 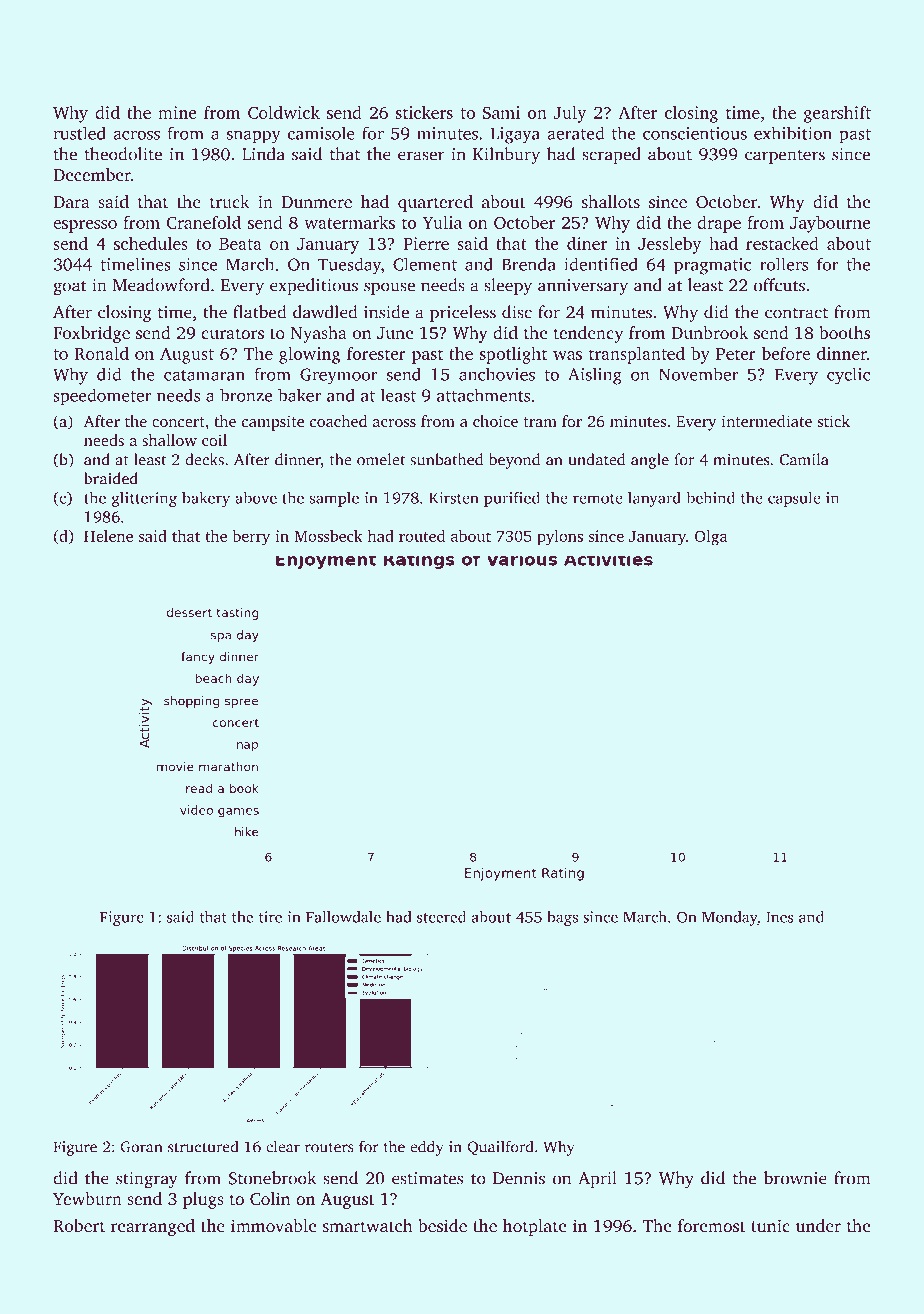 What do you see at coordinates (87, 1198) in the screenshot?
I see `Yewburn` at bounding box center [87, 1198].
